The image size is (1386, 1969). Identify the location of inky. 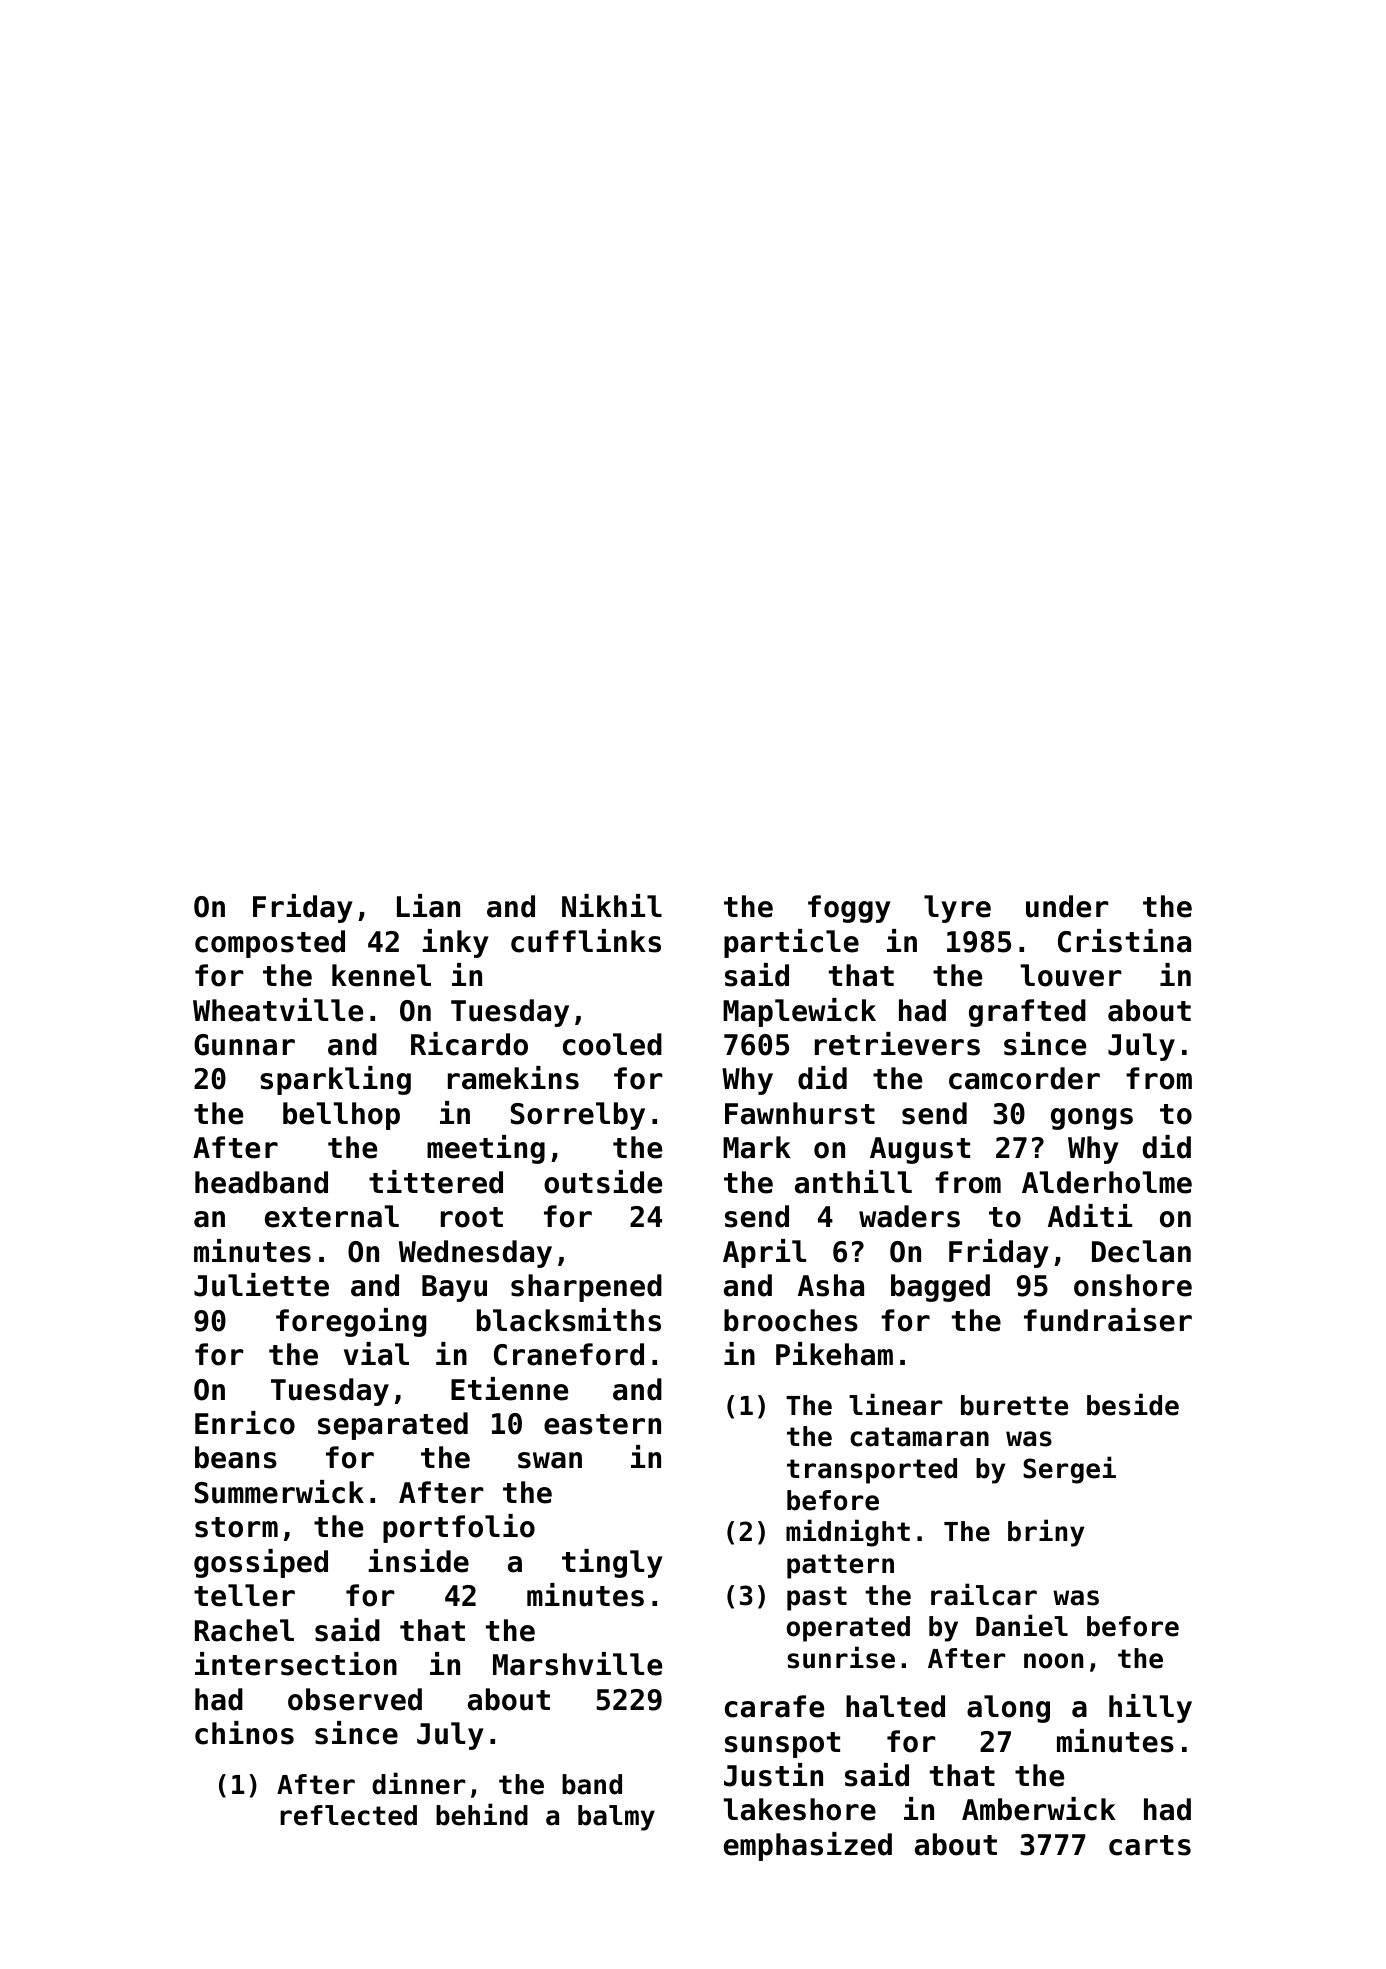
(455, 943).
